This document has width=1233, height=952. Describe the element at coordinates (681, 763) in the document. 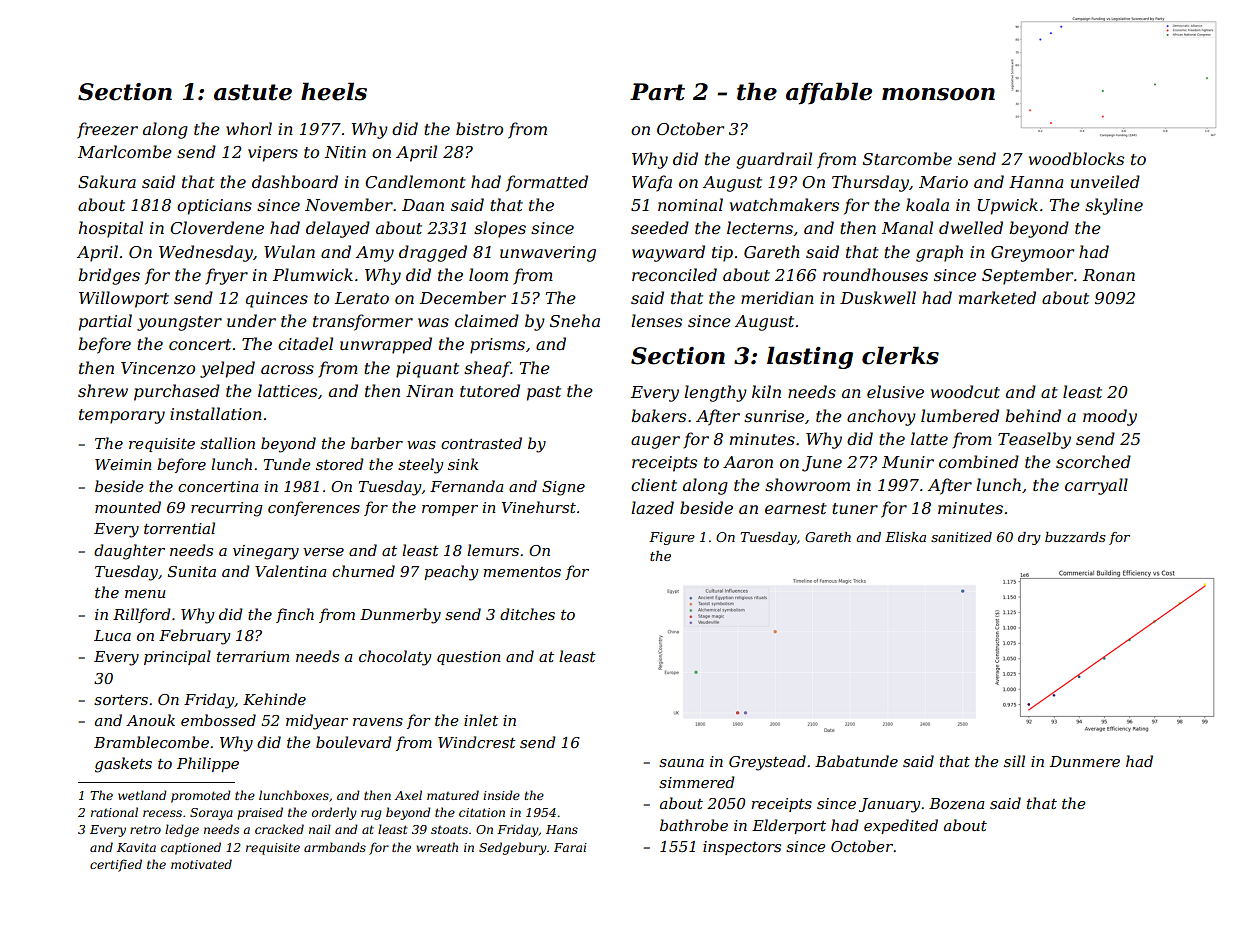

I see `sauna` at that location.
